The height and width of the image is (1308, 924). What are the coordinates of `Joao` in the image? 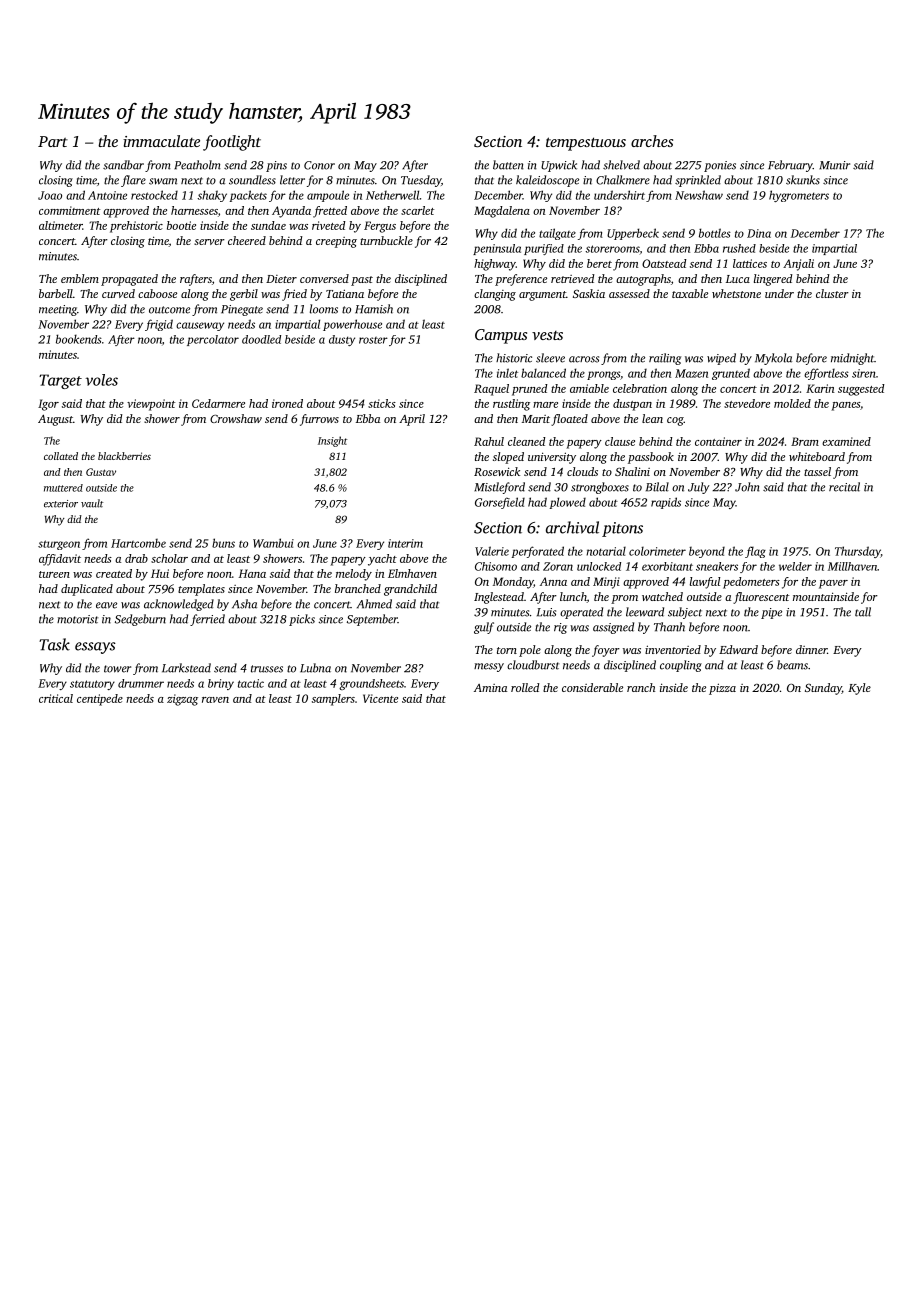 It's located at (50, 195).
